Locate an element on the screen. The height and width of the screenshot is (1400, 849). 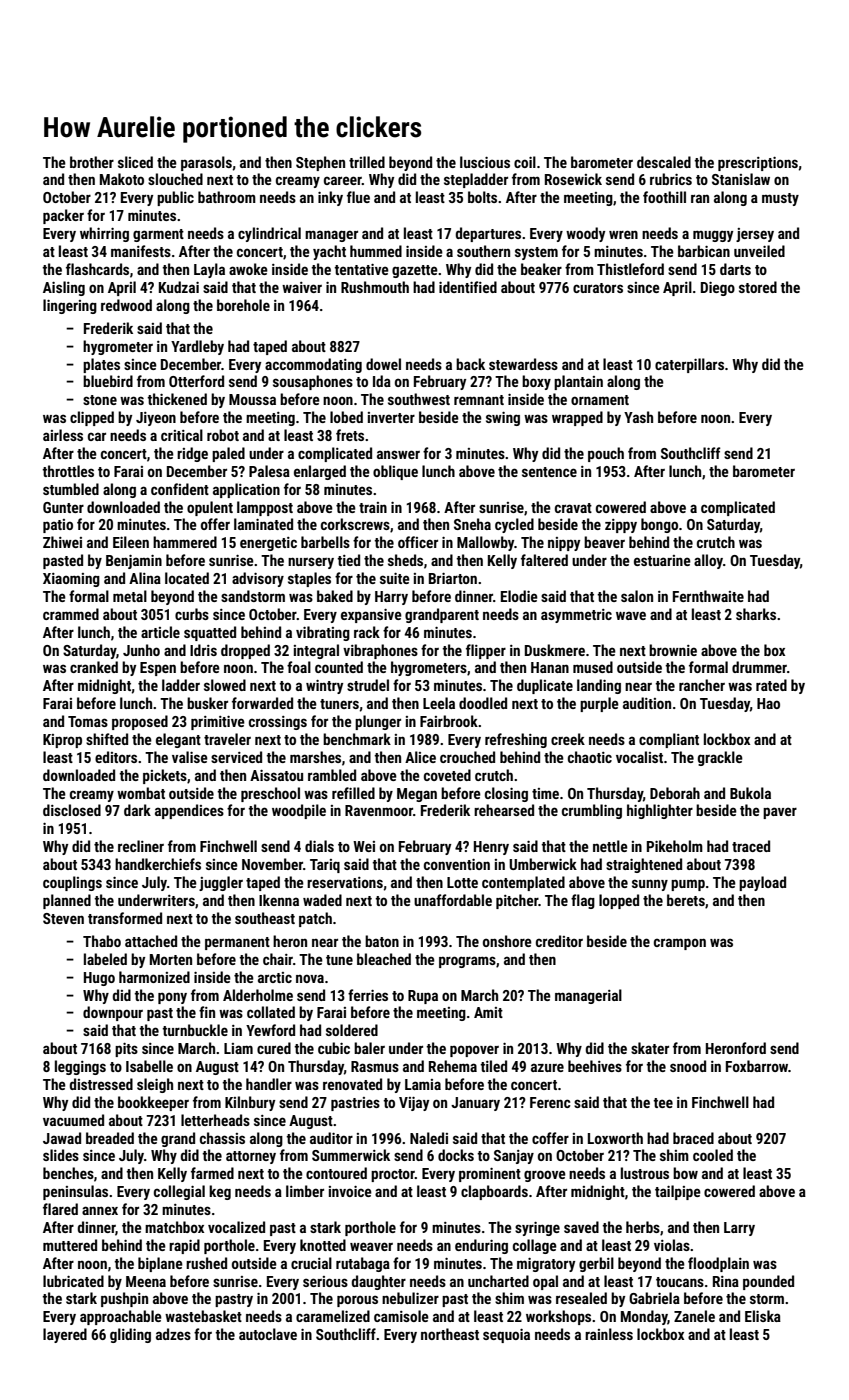
payload is located at coordinates (762, 883).
